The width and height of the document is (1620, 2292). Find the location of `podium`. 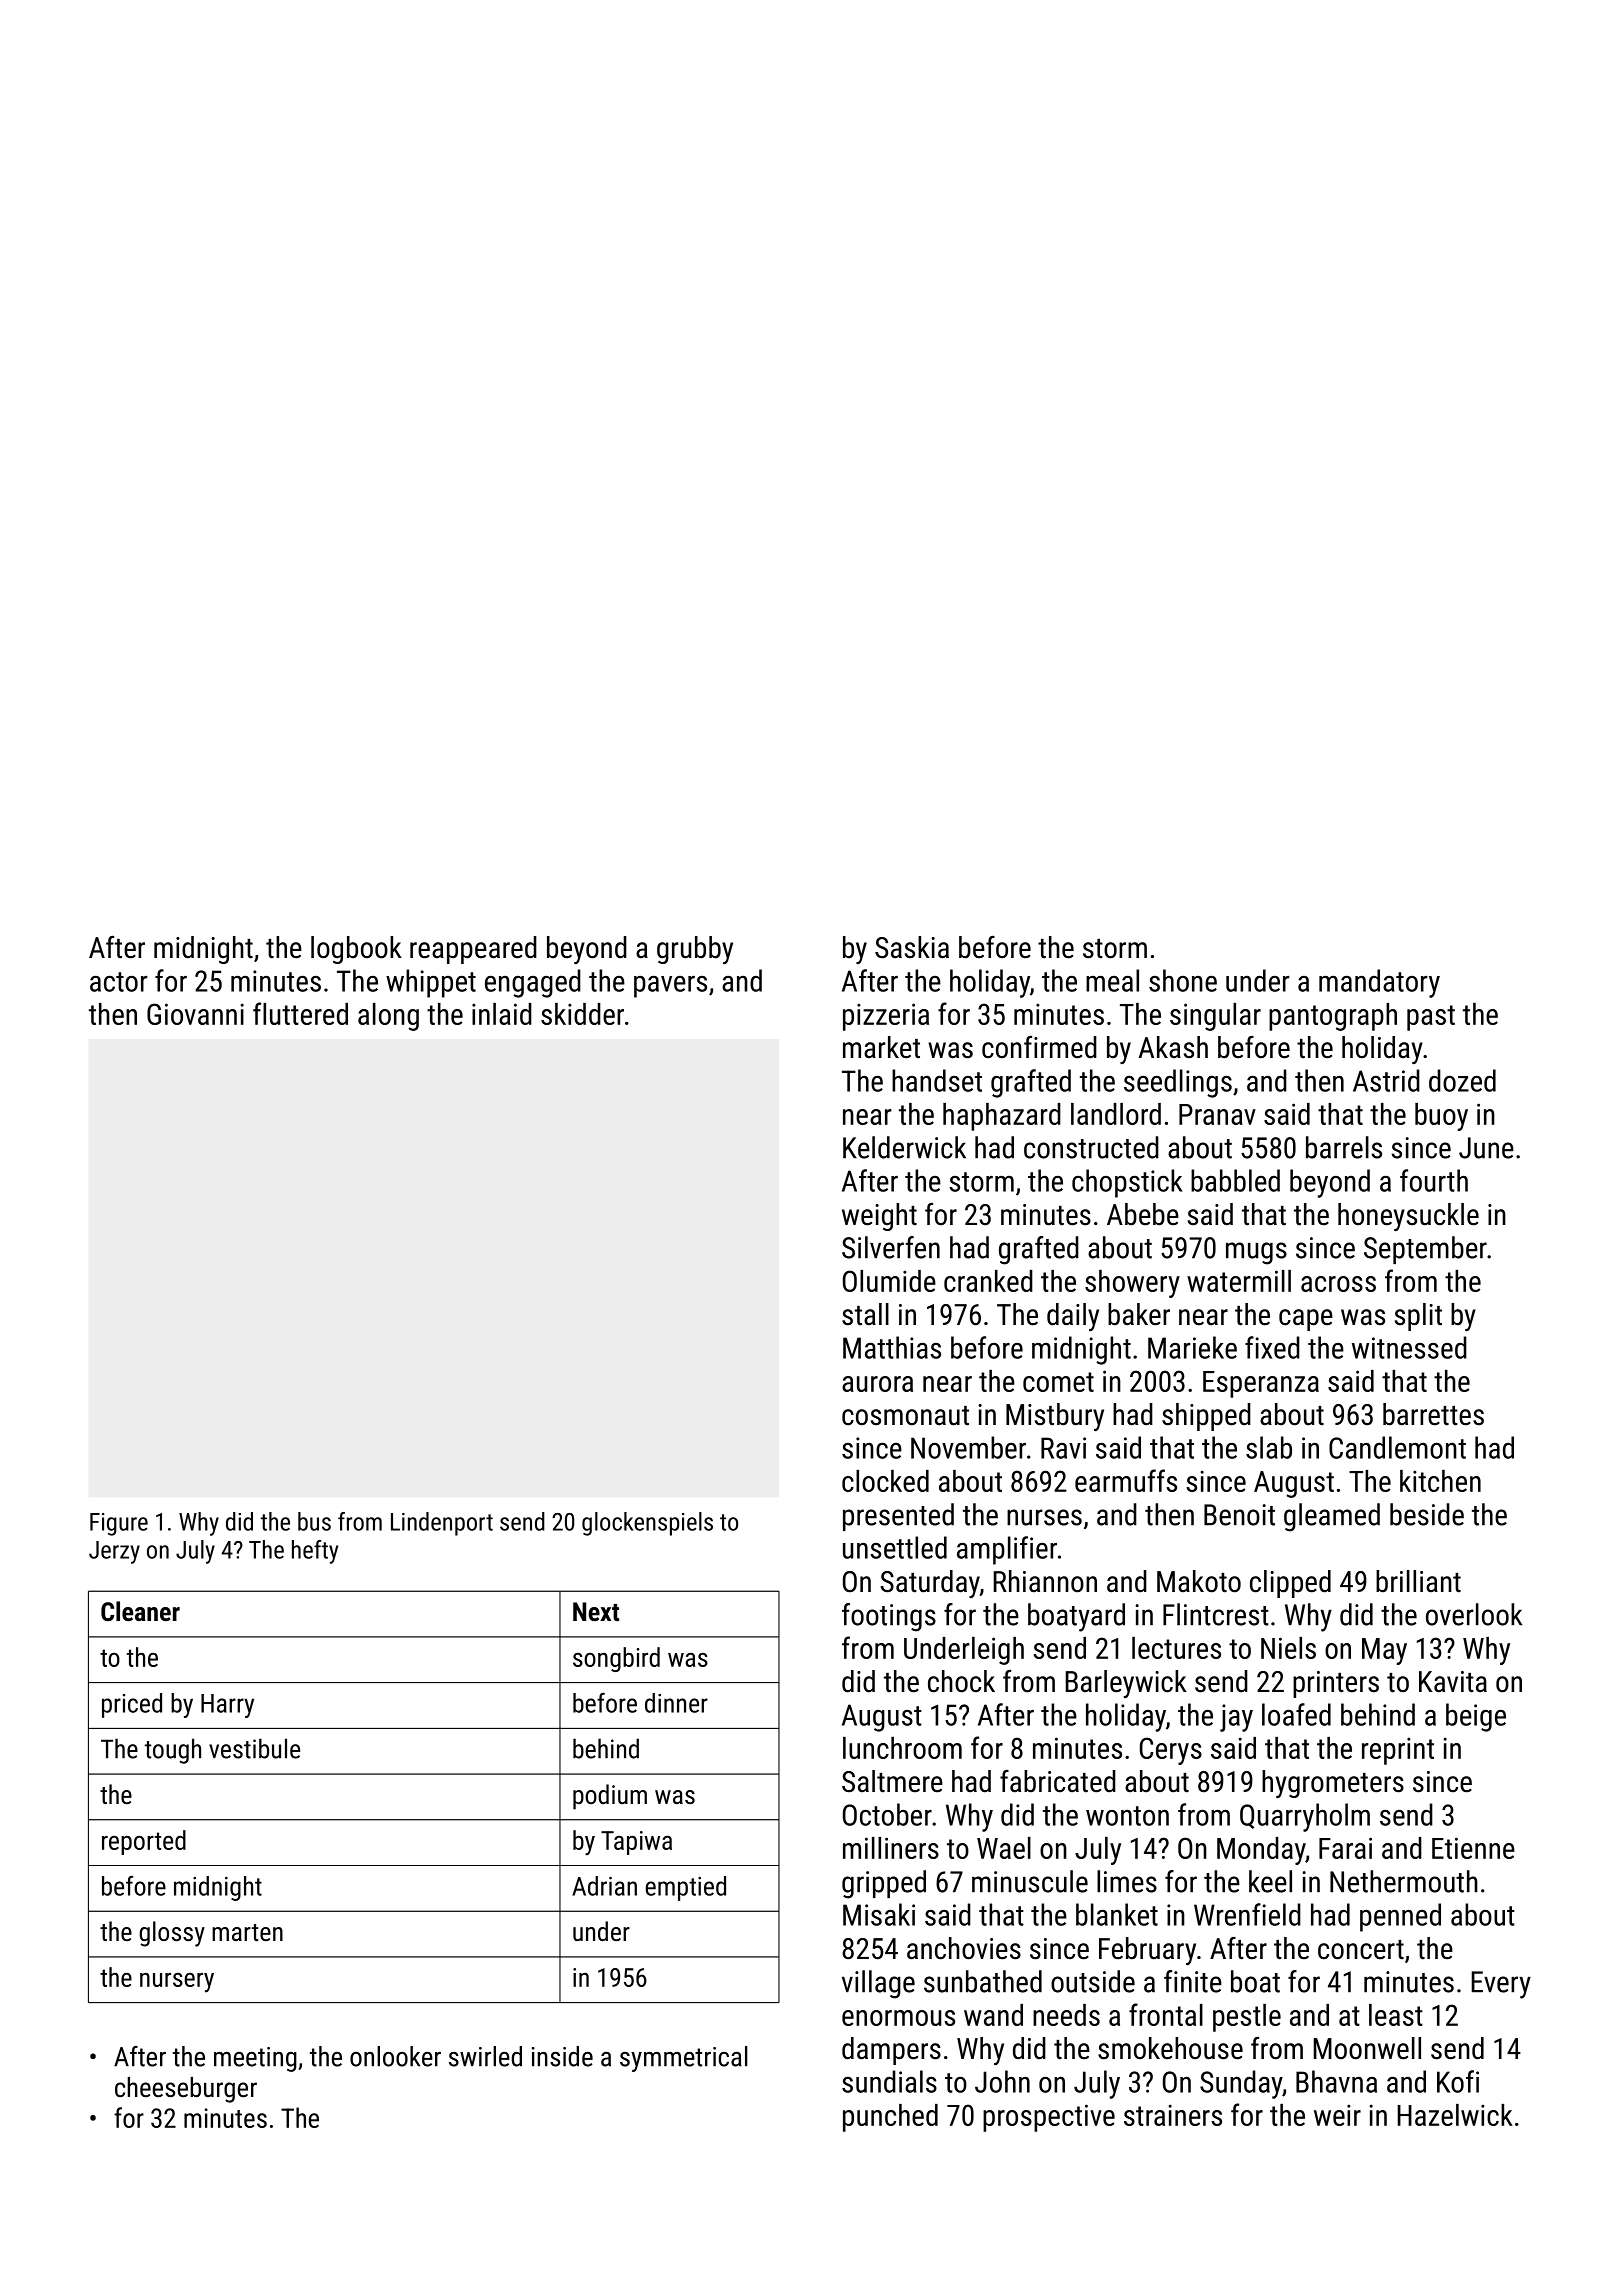

podium is located at coordinates (610, 1797).
